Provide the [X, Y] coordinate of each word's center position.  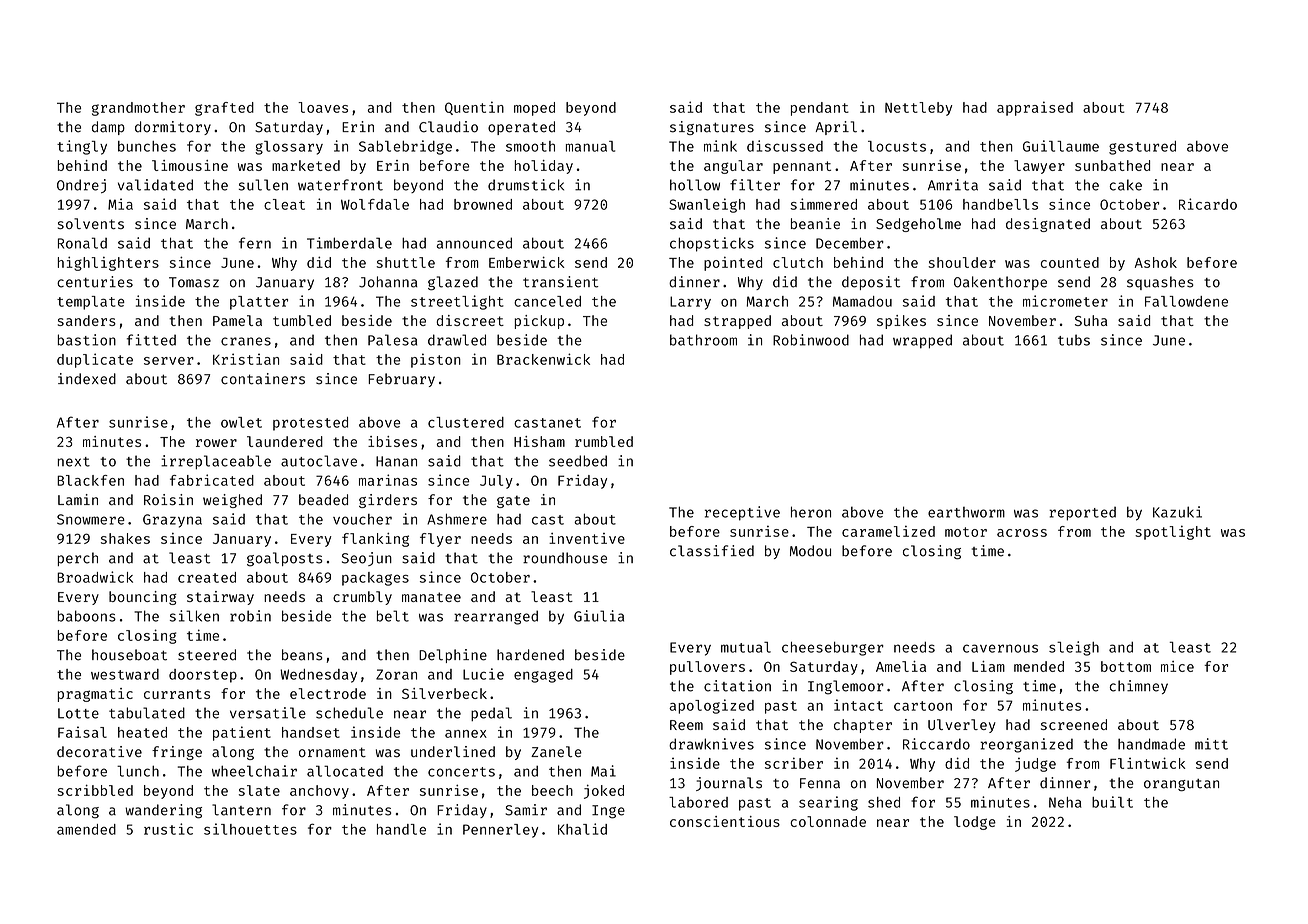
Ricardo [1208, 204]
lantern [241, 810]
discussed [785, 146]
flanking [375, 540]
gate [513, 502]
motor [966, 532]
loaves [323, 107]
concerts [461, 772]
